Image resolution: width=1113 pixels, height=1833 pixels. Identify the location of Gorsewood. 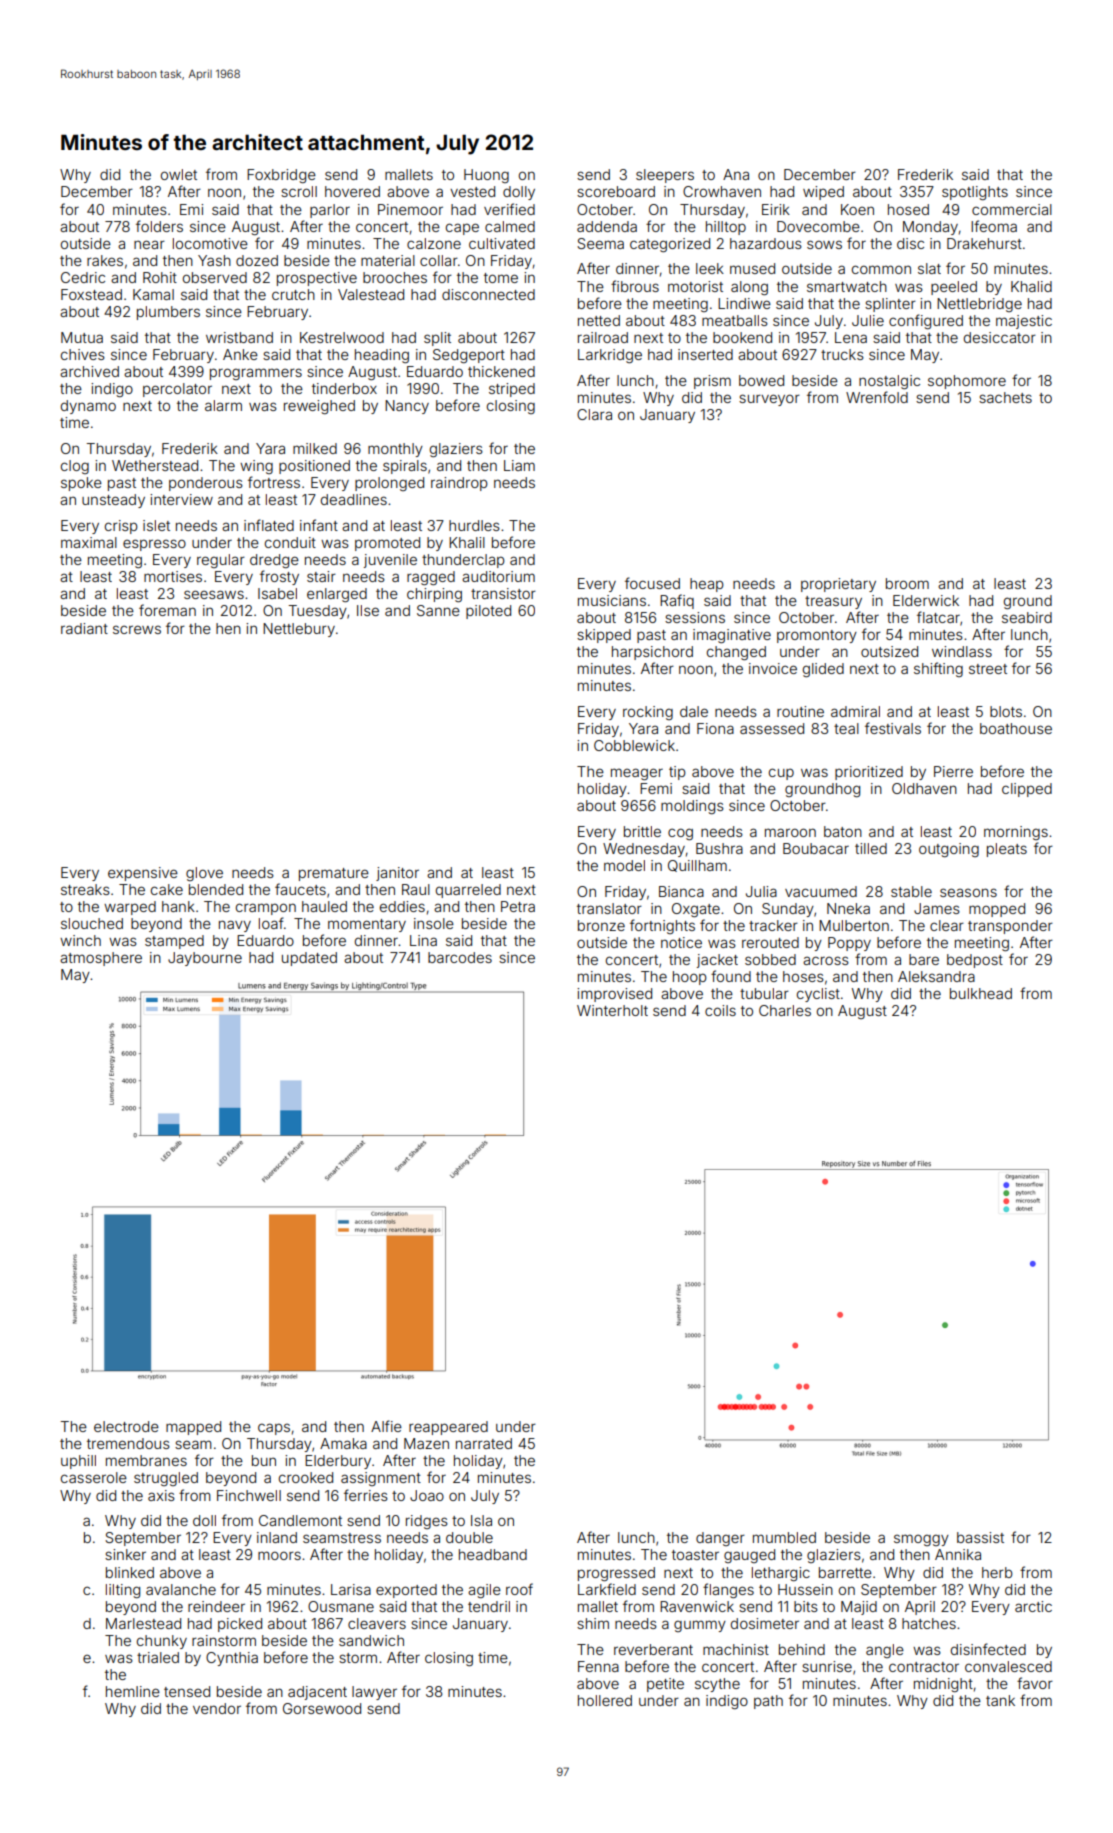
(322, 1708).
